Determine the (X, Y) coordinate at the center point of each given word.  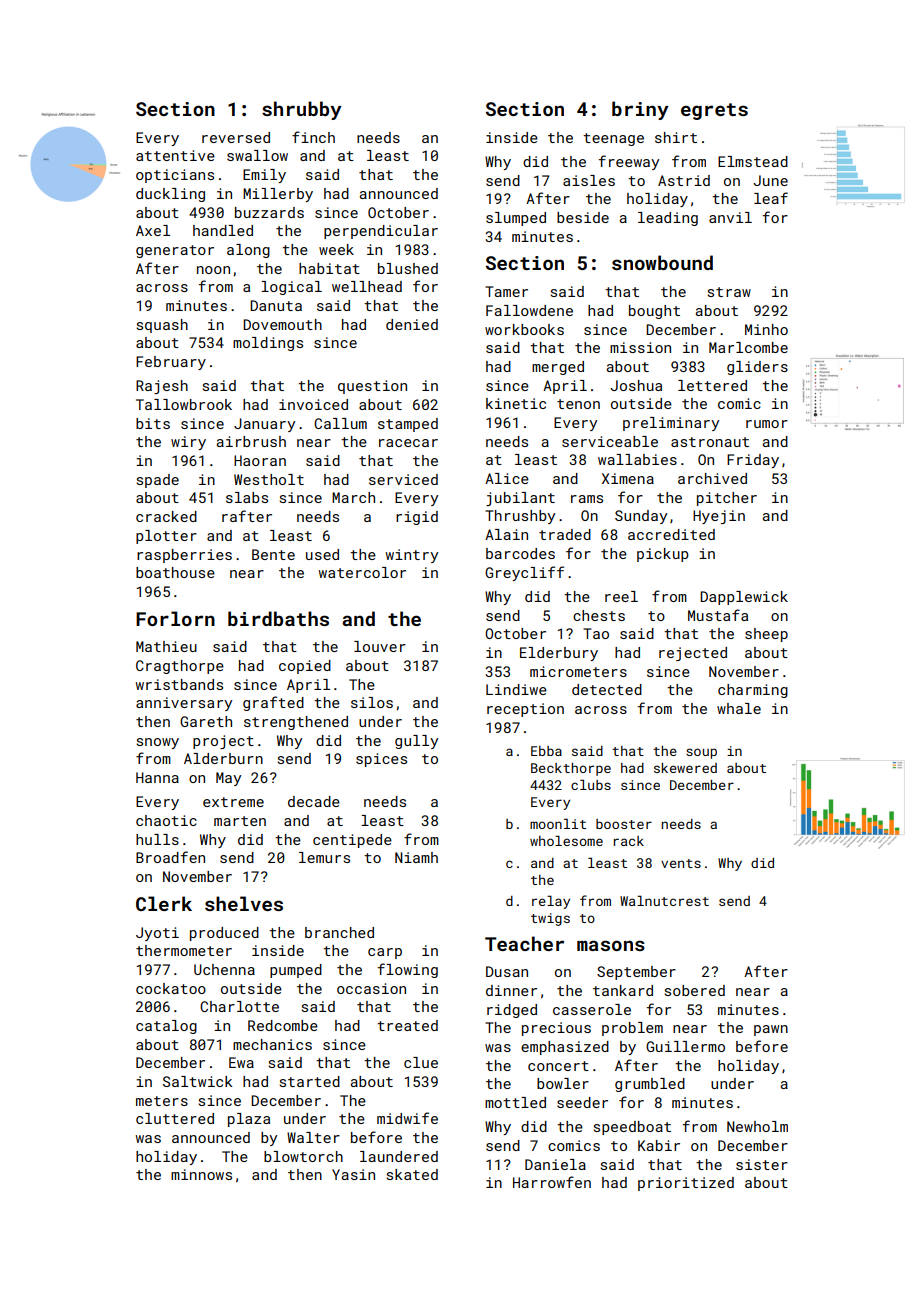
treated (407, 1025)
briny (640, 110)
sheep (766, 635)
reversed (236, 137)
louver (380, 646)
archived (712, 478)
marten (240, 821)
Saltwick (197, 1081)
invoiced (313, 404)
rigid (417, 518)
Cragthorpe (180, 667)
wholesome (566, 840)
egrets (714, 111)
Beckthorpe (571, 769)
